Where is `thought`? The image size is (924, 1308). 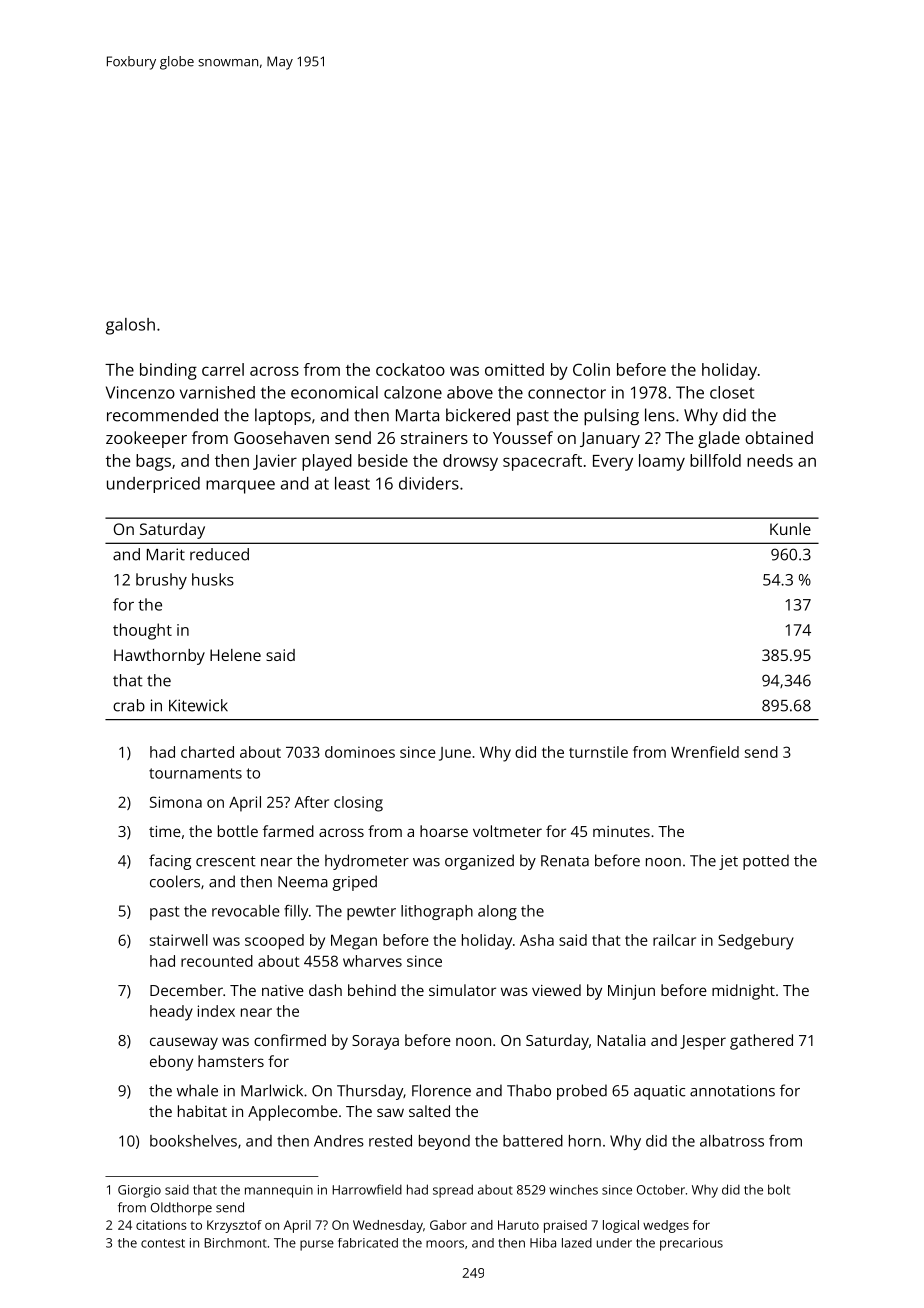
thought is located at coordinates (142, 631).
